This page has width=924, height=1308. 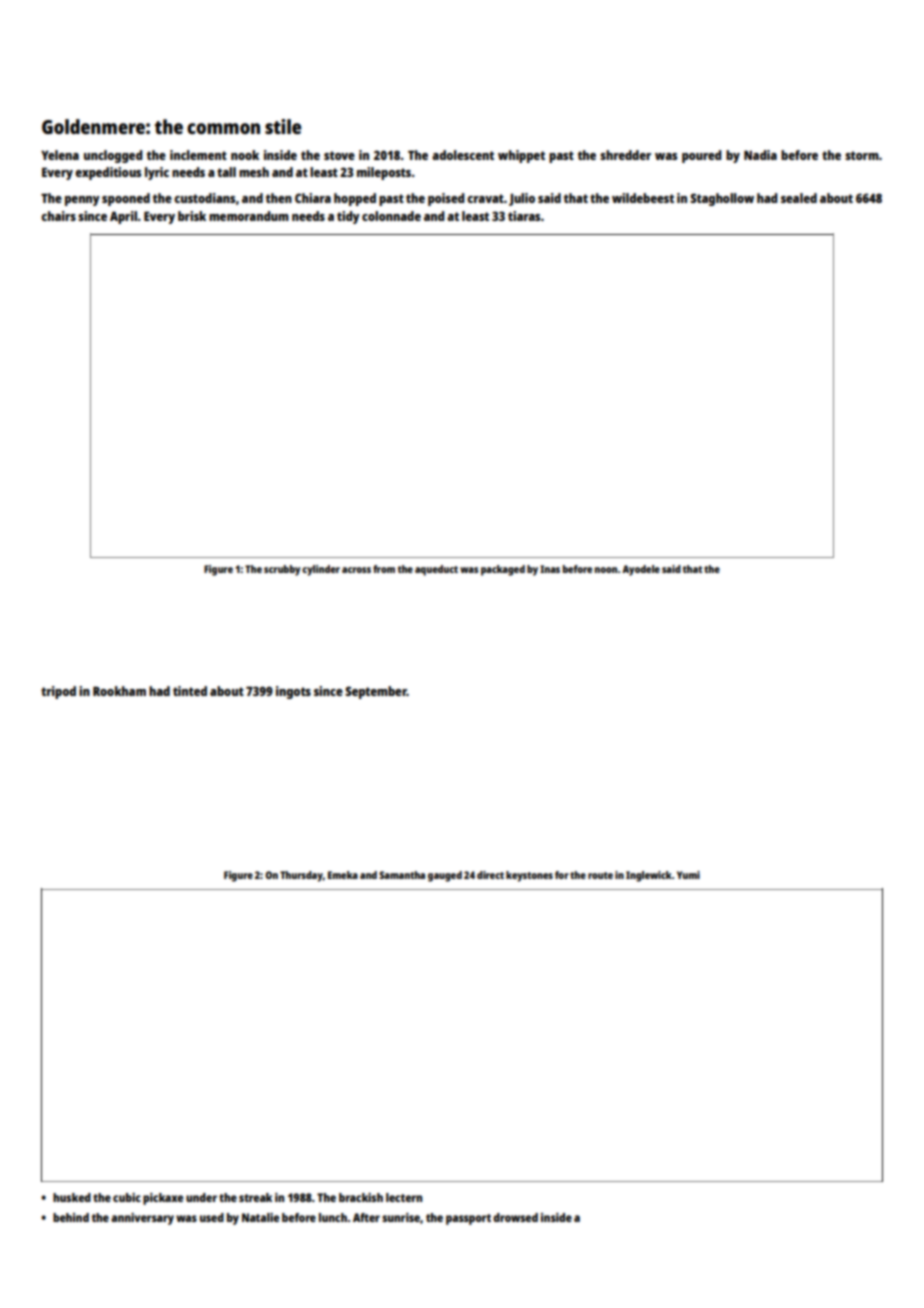 I want to click on tripod, so click(x=58, y=692).
